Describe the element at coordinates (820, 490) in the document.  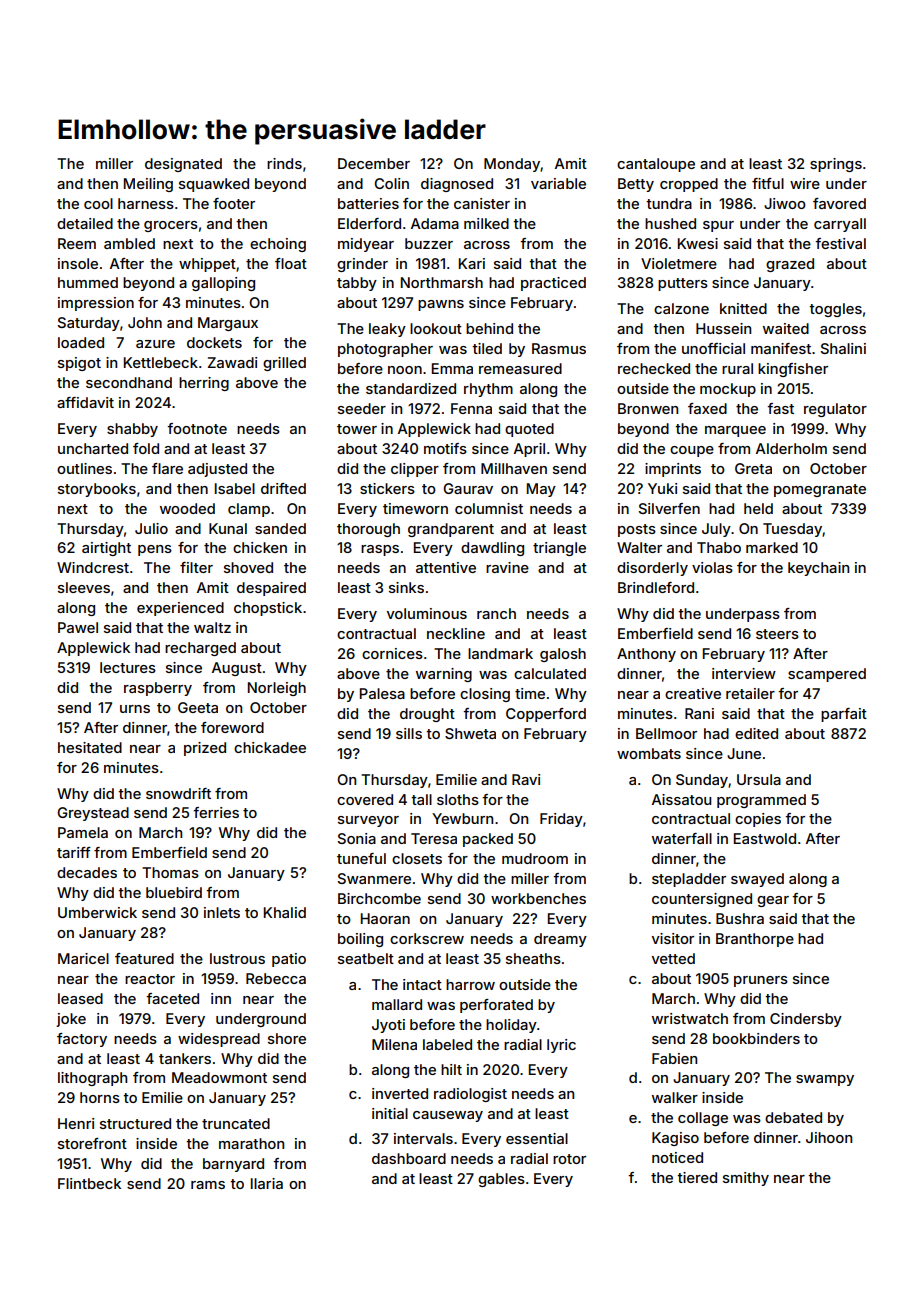
I see `pomegranate` at that location.
